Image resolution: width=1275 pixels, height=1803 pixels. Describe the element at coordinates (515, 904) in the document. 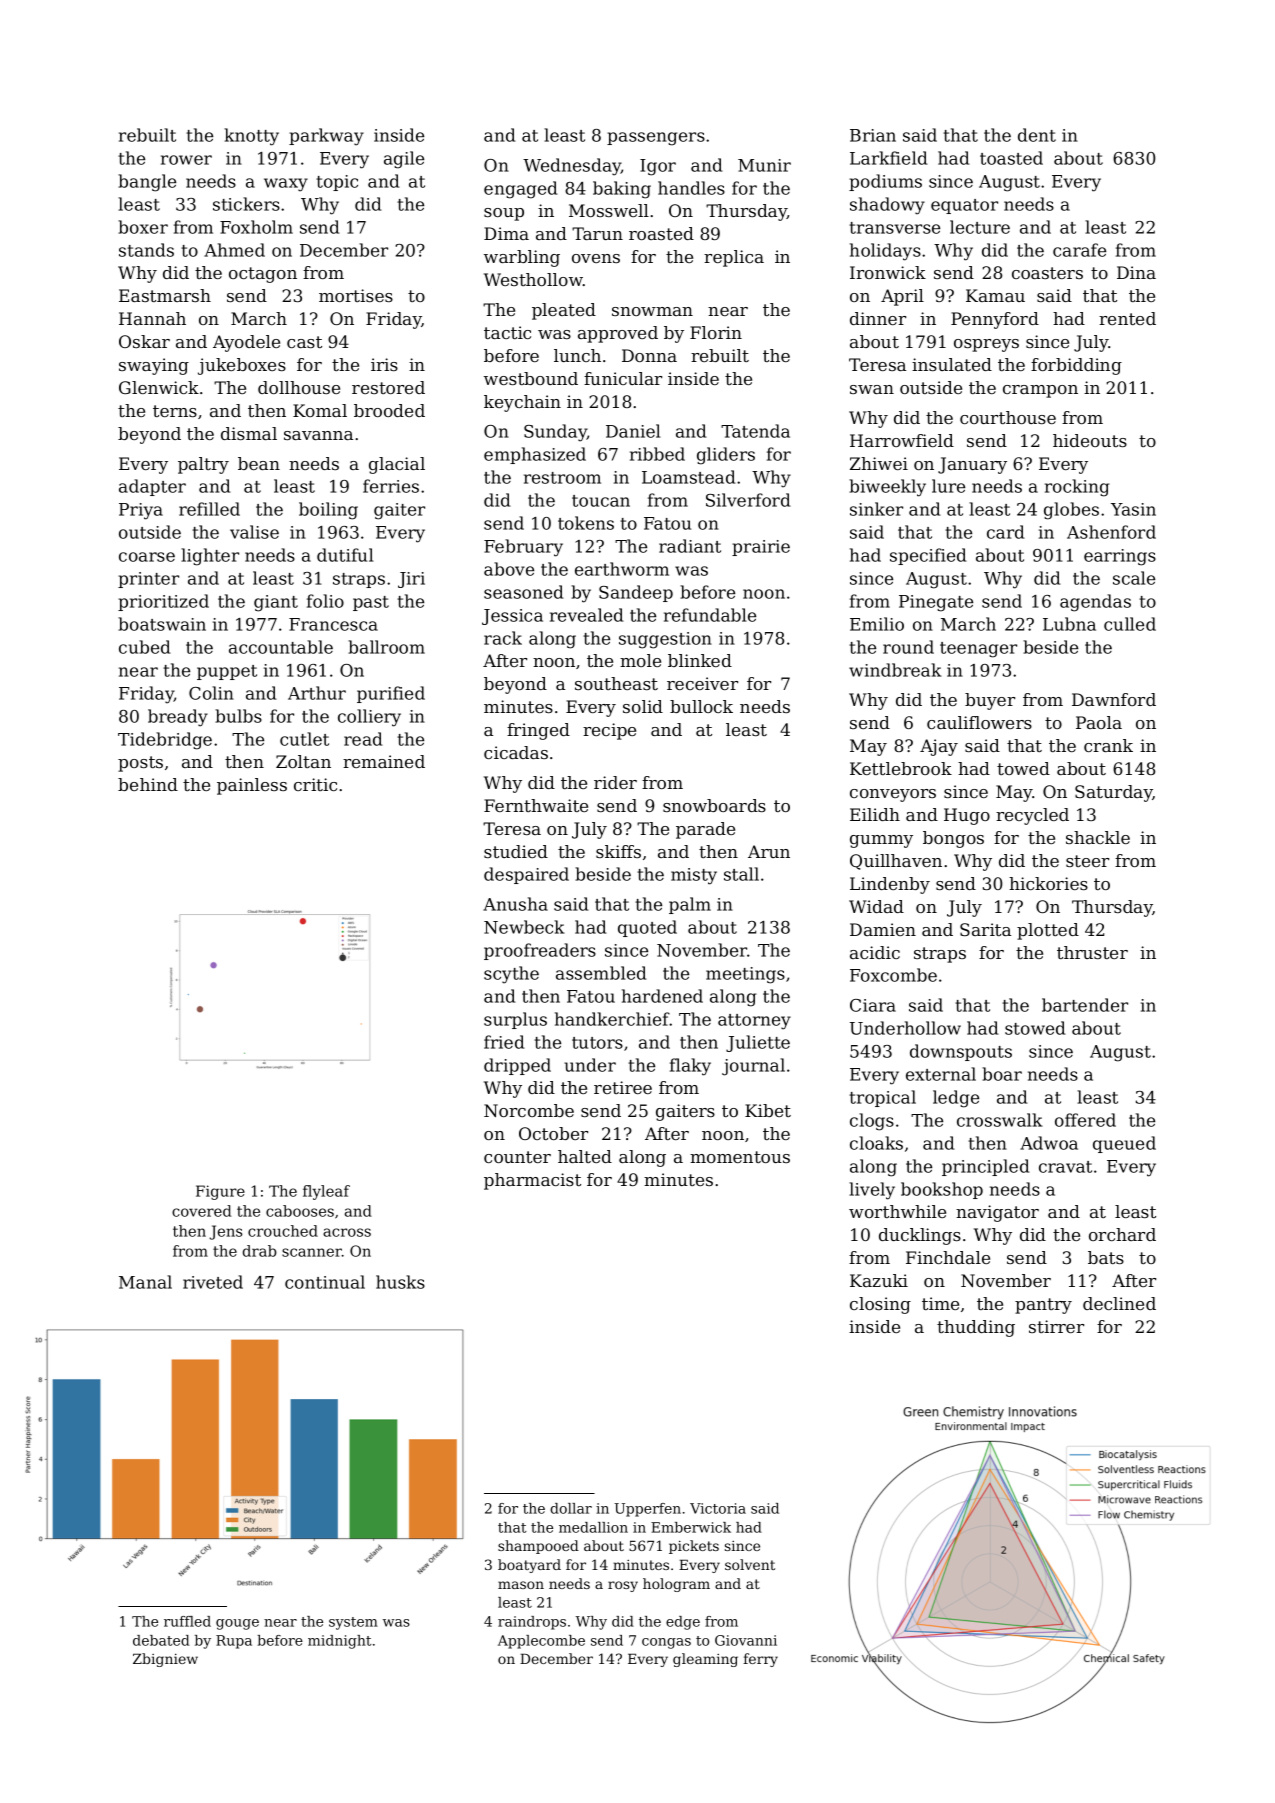

I see `Anusha` at that location.
